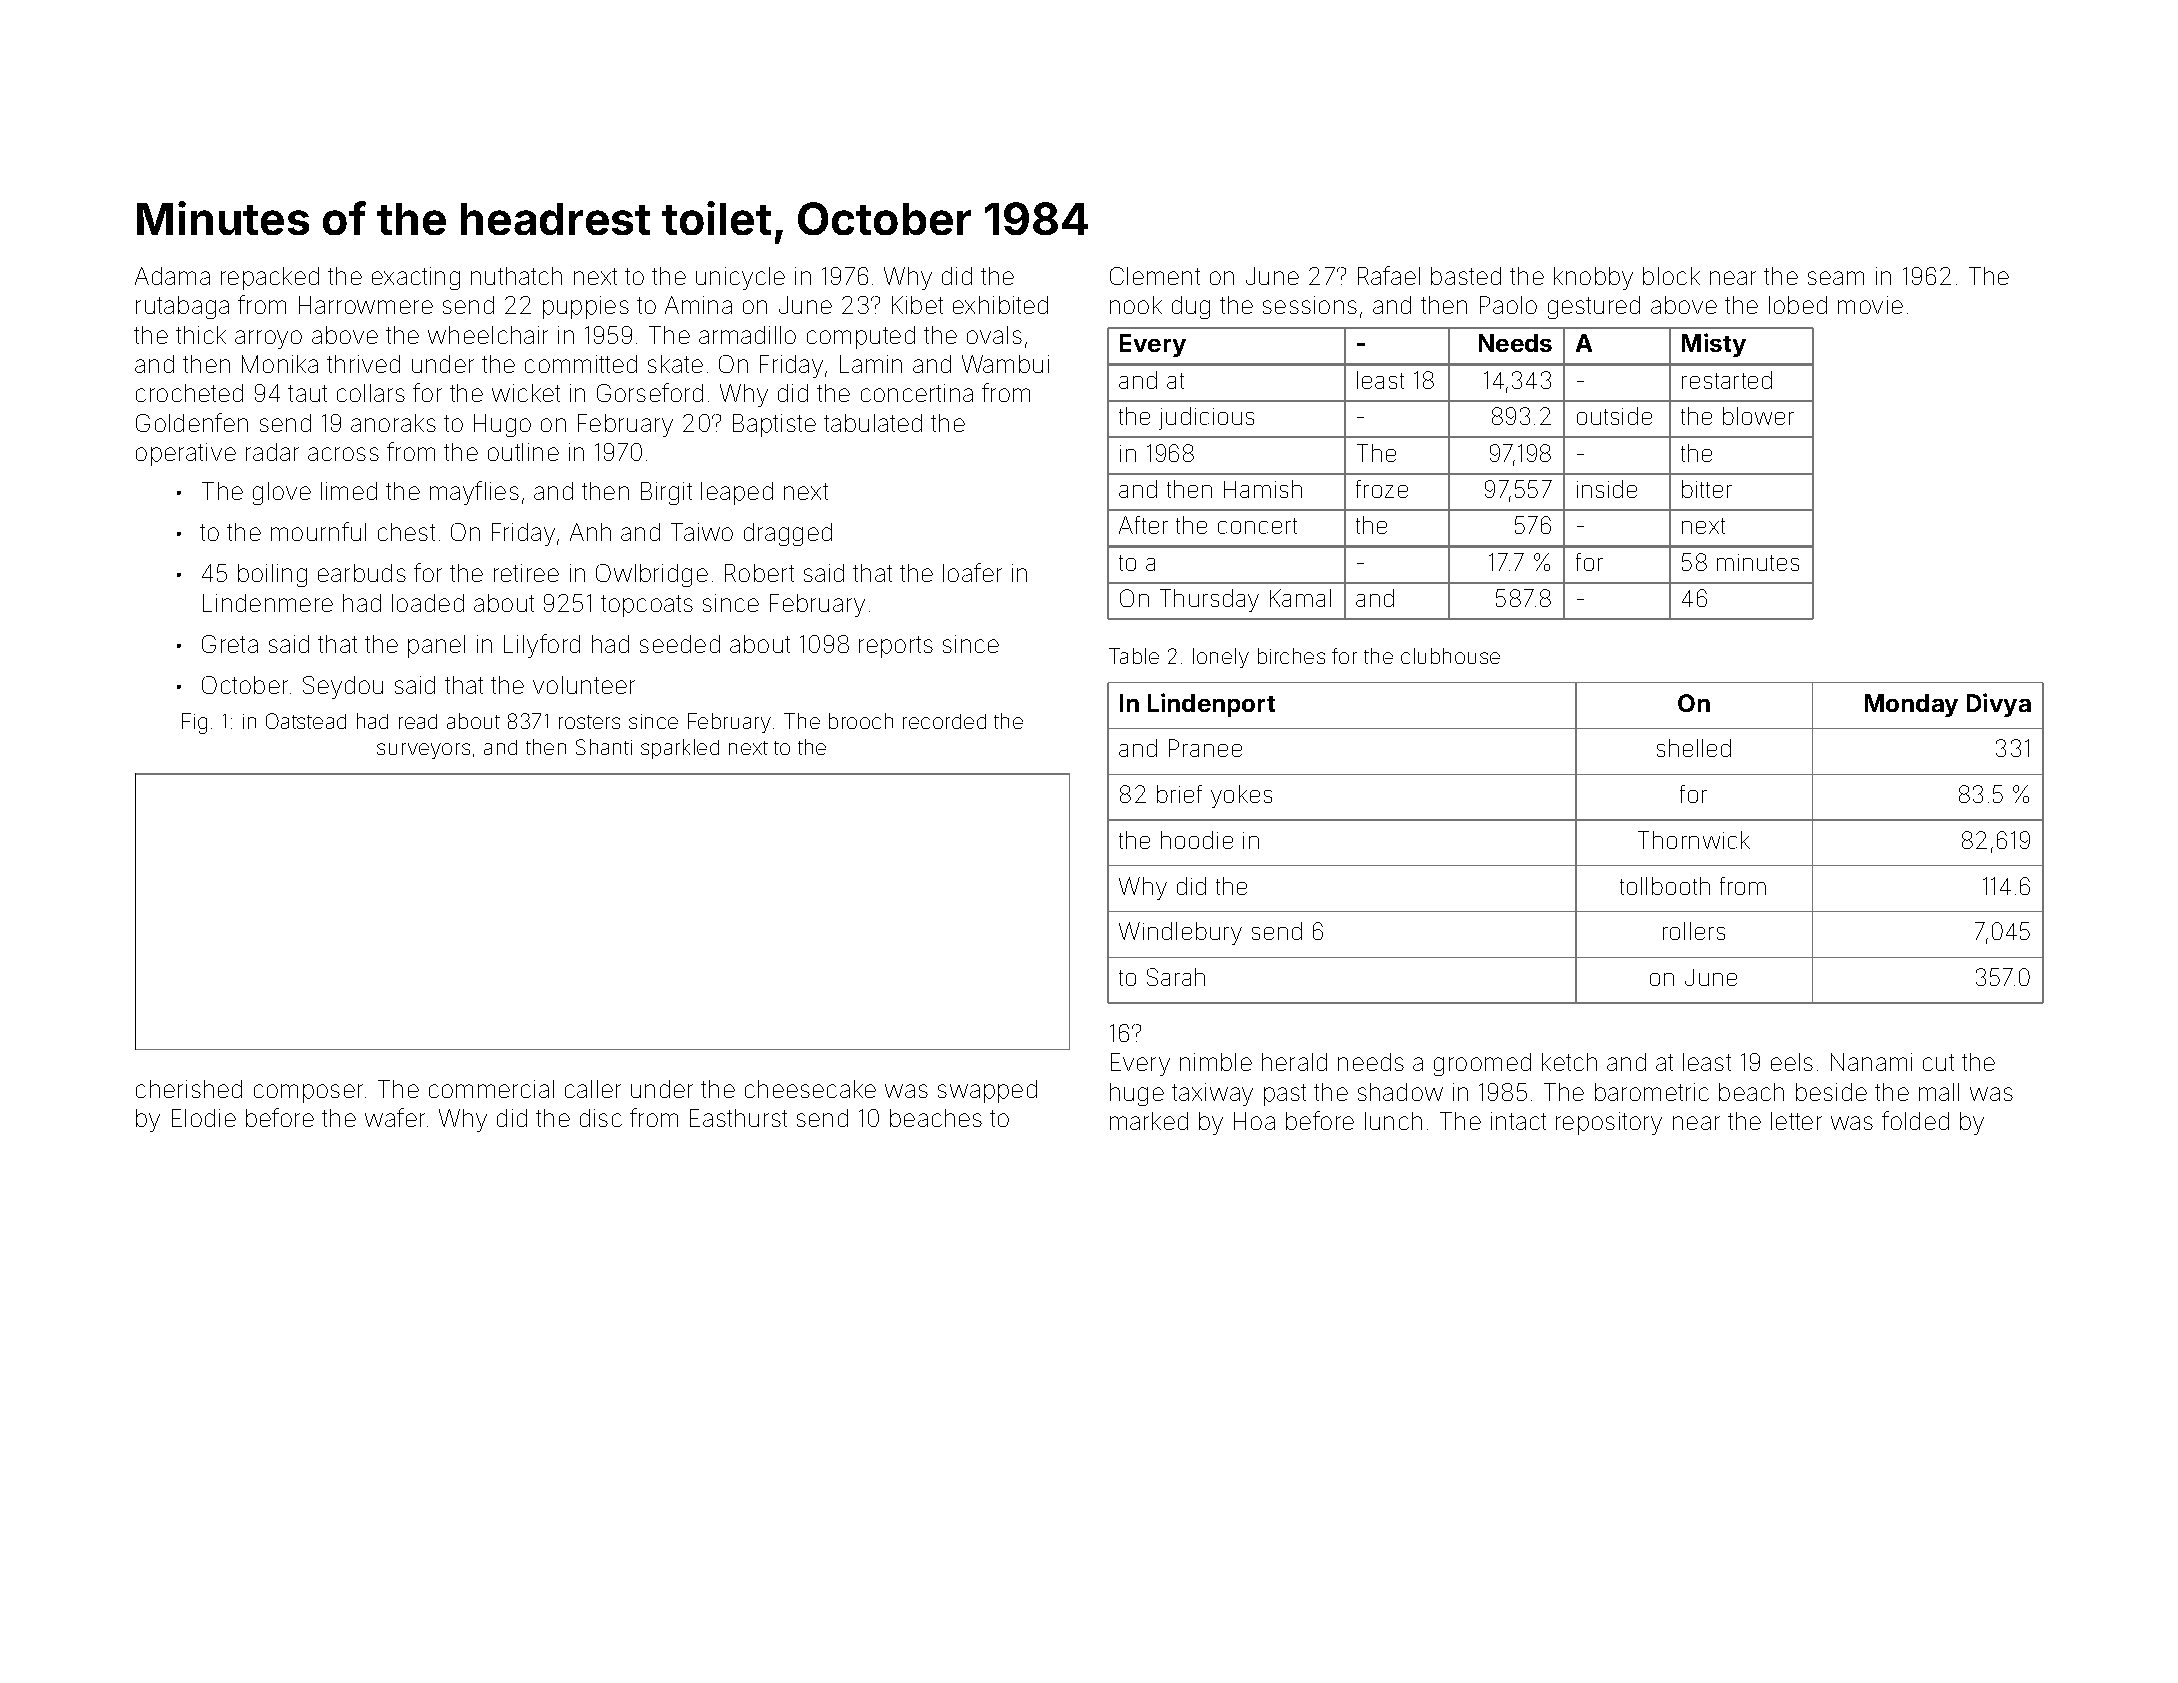 The image size is (2178, 1683). Describe the element at coordinates (194, 723) in the image. I see `Fig` at that location.
